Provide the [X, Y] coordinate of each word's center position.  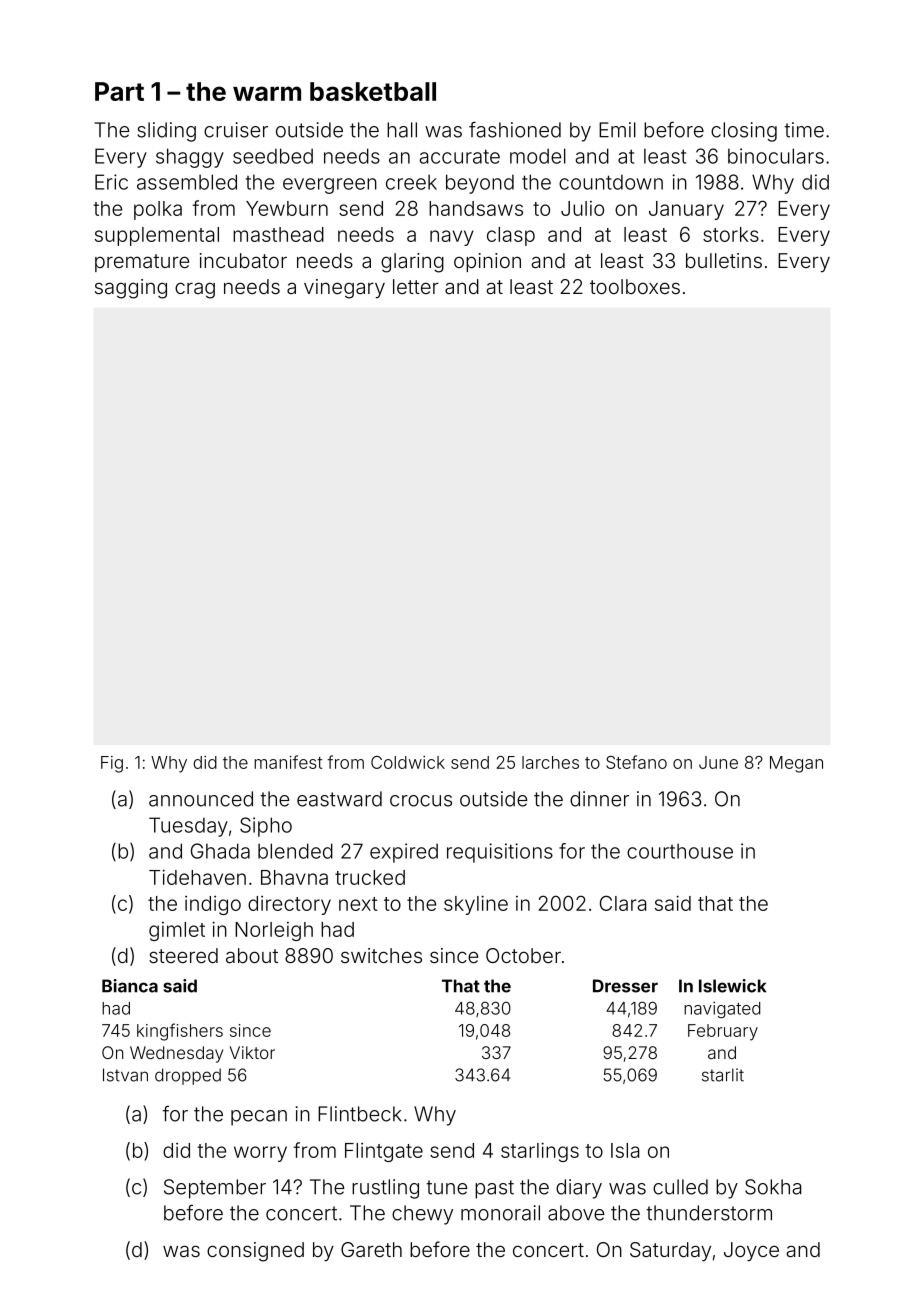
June [718, 762]
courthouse [680, 851]
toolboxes [635, 286]
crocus [421, 801]
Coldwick [408, 762]
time [804, 130]
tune [446, 1187]
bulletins [724, 260]
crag [195, 290]
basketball [373, 91]
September [215, 1189]
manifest [288, 762]
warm [267, 93]
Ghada [220, 851]
